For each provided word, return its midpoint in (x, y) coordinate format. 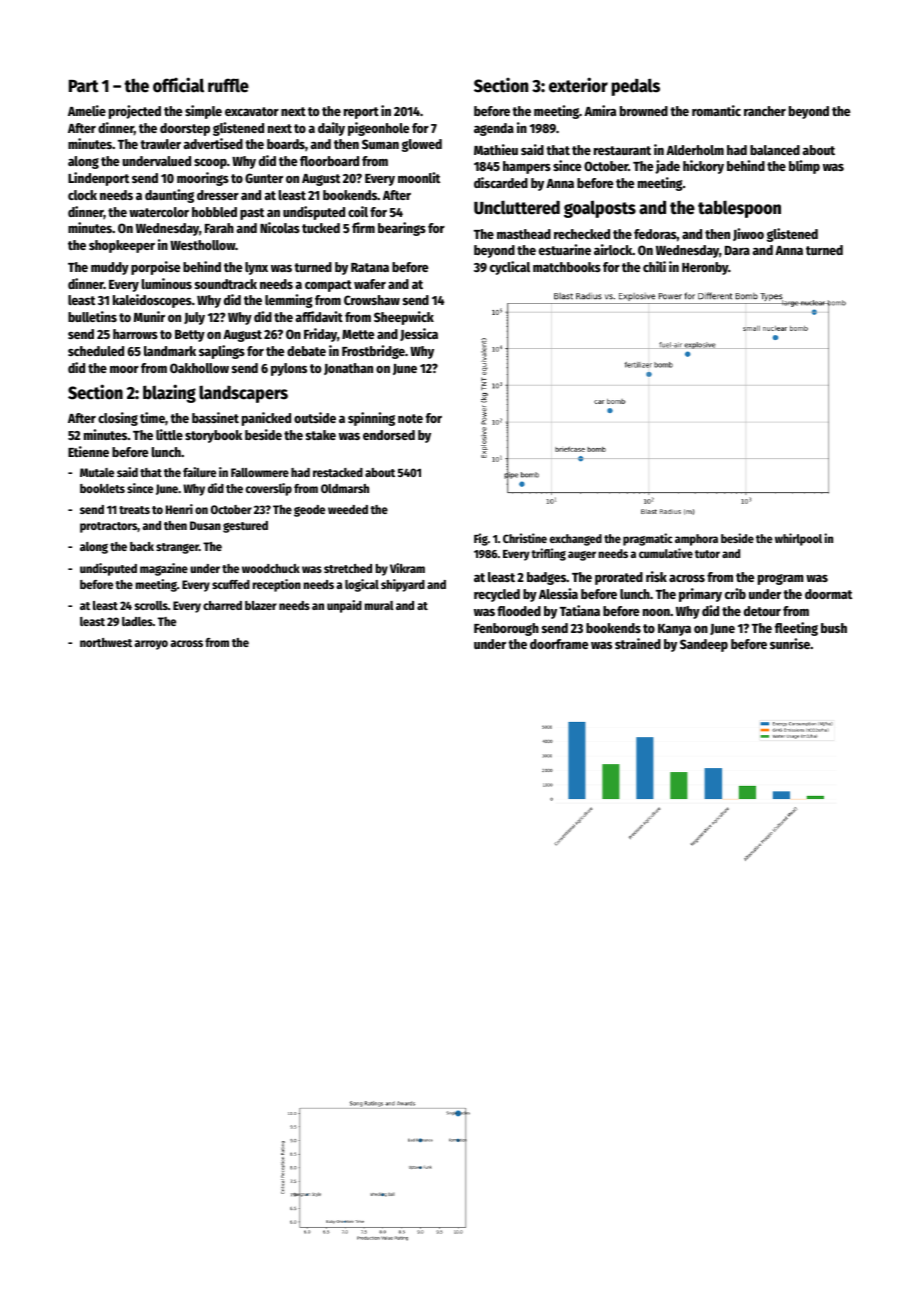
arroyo (151, 645)
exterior (578, 85)
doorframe (559, 644)
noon (656, 612)
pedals (636, 87)
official (178, 85)
